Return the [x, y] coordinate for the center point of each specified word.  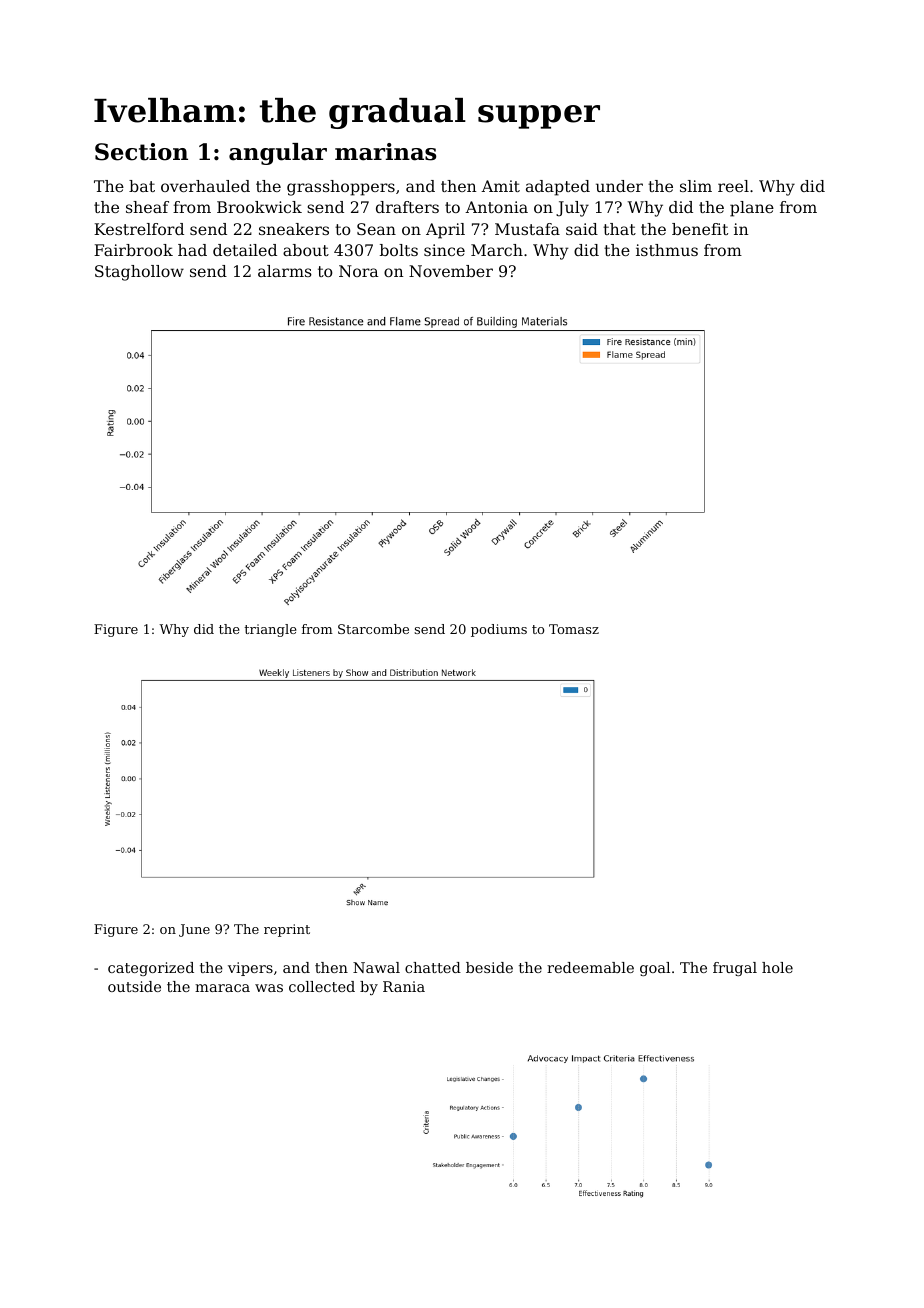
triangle [270, 630]
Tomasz [574, 629]
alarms [285, 271]
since [444, 250]
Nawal [376, 967]
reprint [287, 930]
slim [696, 186]
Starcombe [373, 629]
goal [655, 969]
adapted [558, 188]
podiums [499, 630]
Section [141, 152]
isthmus [667, 250]
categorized [151, 969]
